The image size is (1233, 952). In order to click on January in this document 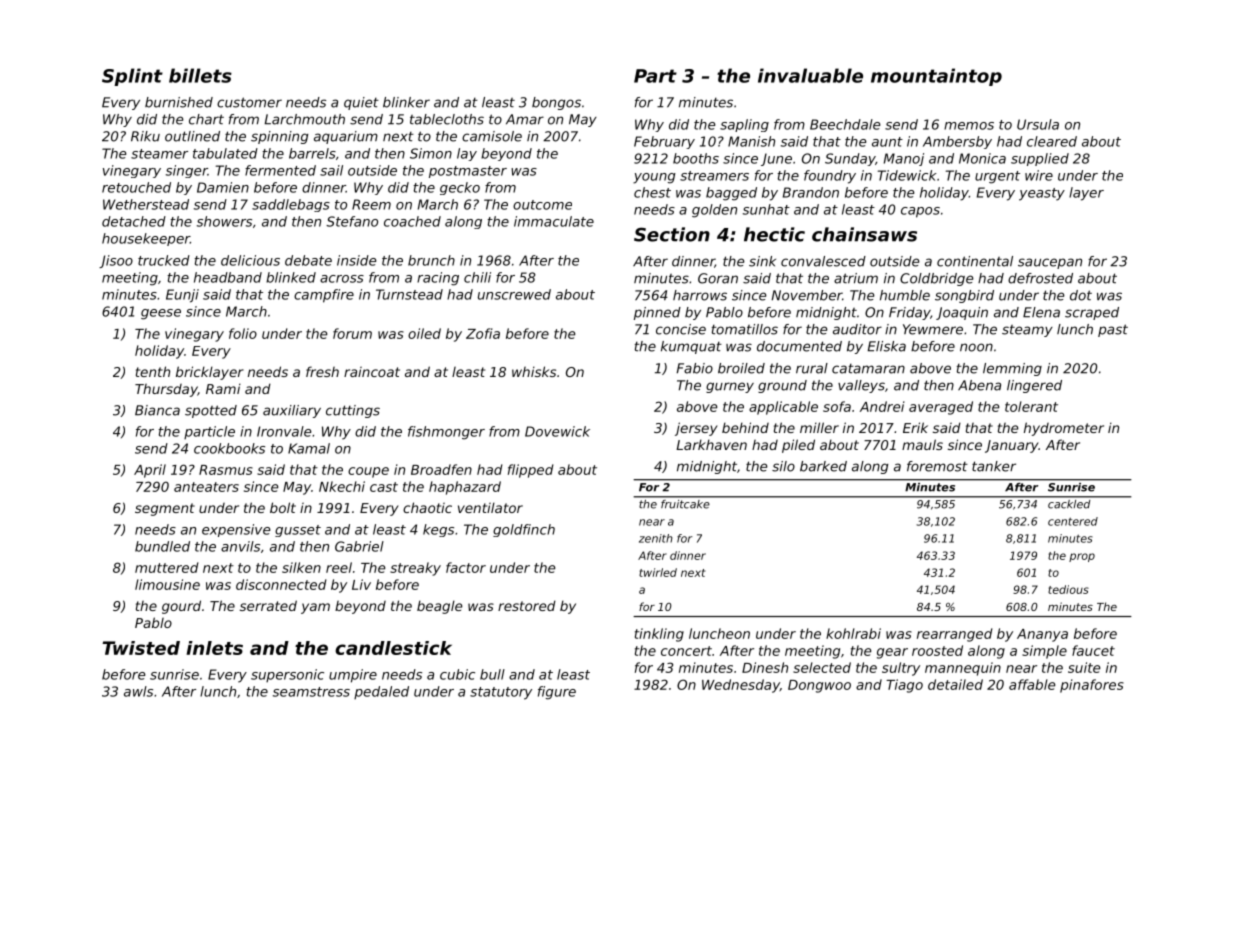, I will do `click(1012, 446)`.
